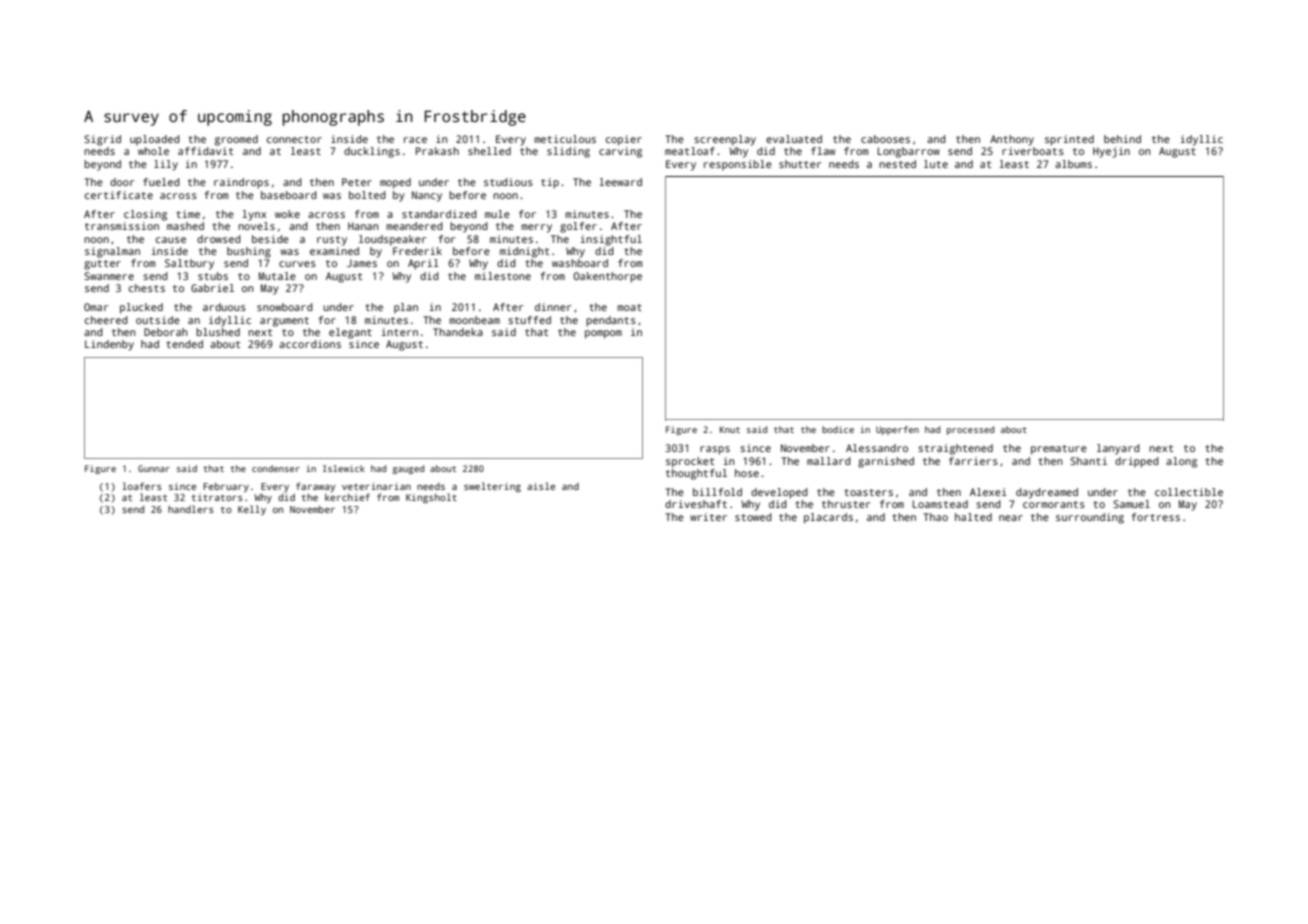 This screenshot has width=1308, height=924. I want to click on pendants, so click(611, 321).
